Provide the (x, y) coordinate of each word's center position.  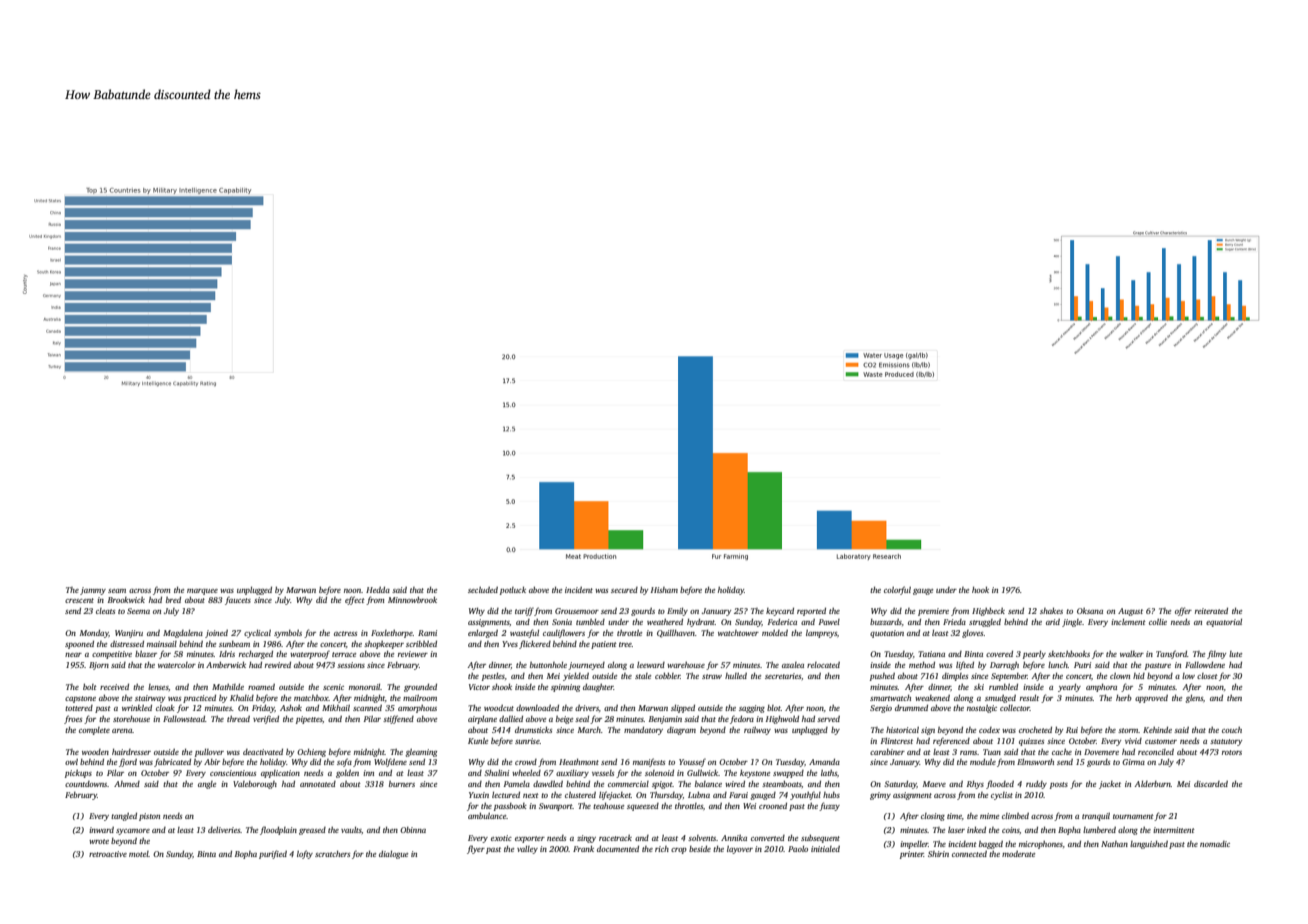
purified (273, 854)
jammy (93, 591)
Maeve (934, 784)
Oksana (1090, 611)
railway (757, 731)
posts (1059, 785)
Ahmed (127, 784)
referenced (951, 741)
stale (643, 676)
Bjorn (99, 666)
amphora (1101, 688)
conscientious (233, 773)
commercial (628, 784)
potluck (513, 591)
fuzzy (829, 806)
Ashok (291, 708)
